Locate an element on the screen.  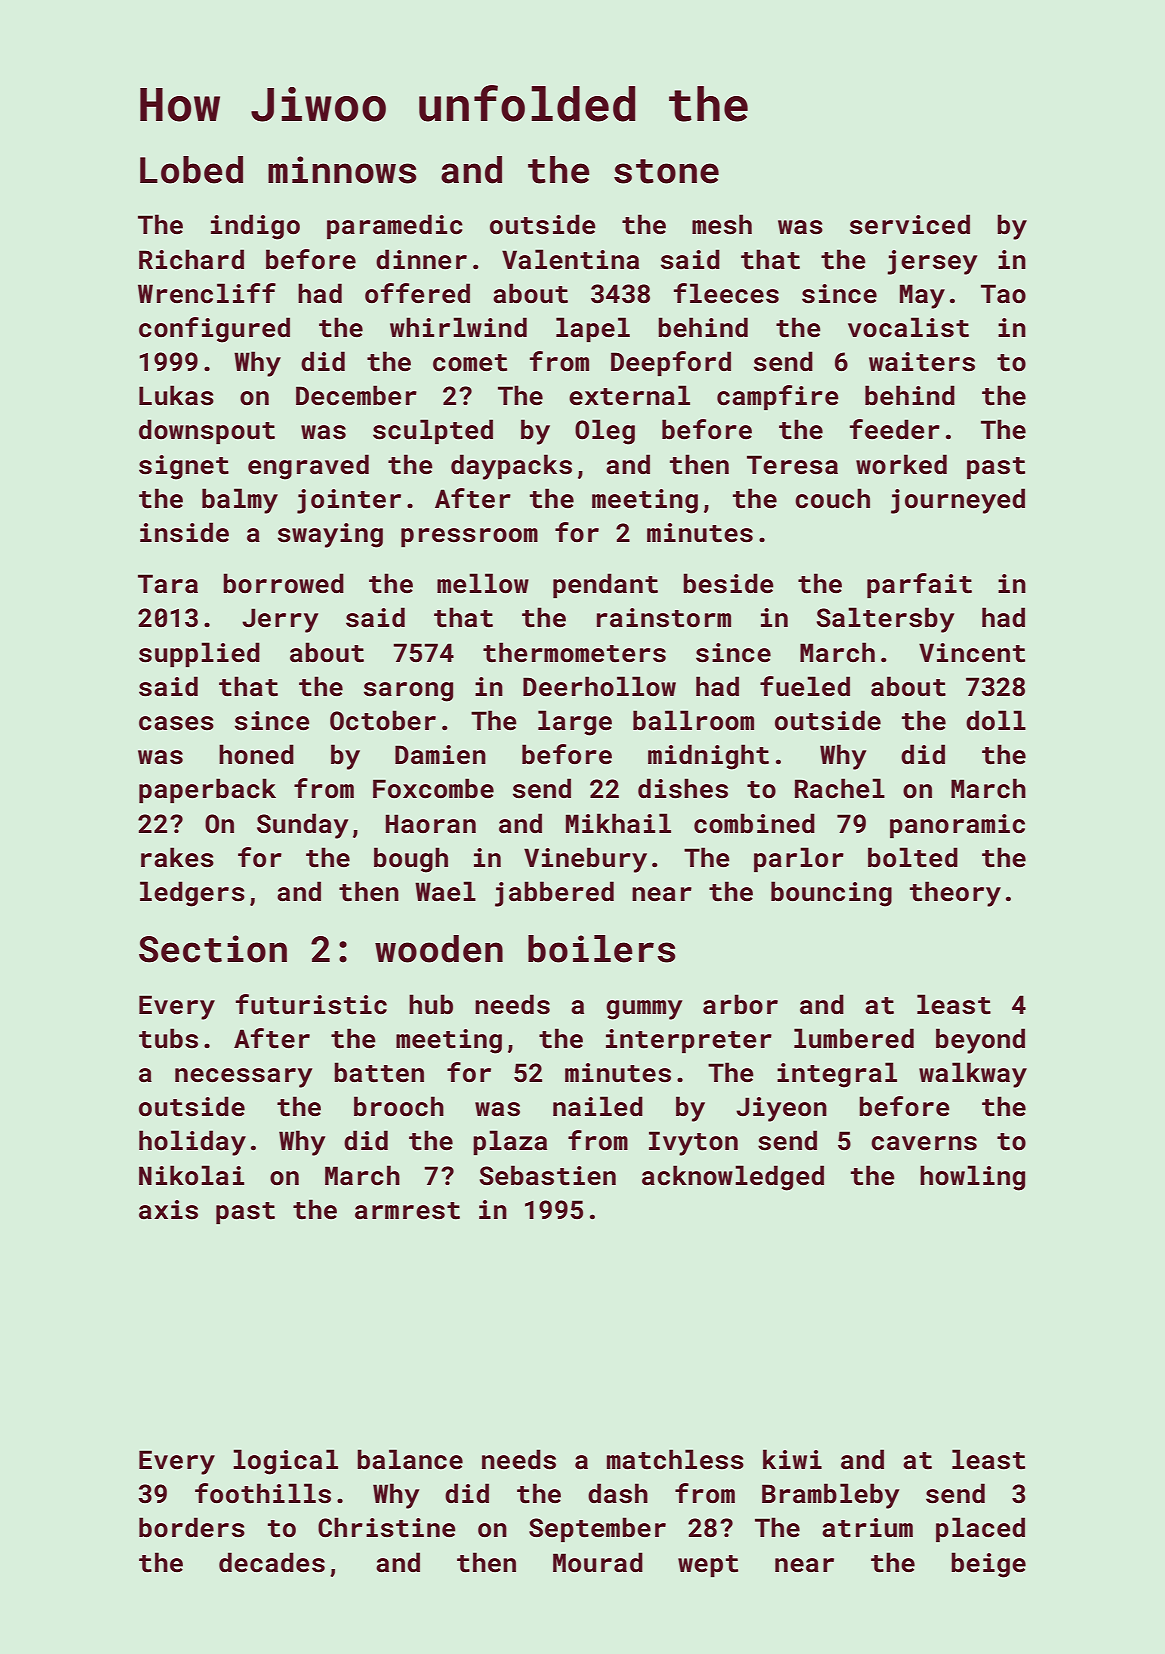
daypacks is located at coordinates (511, 467).
